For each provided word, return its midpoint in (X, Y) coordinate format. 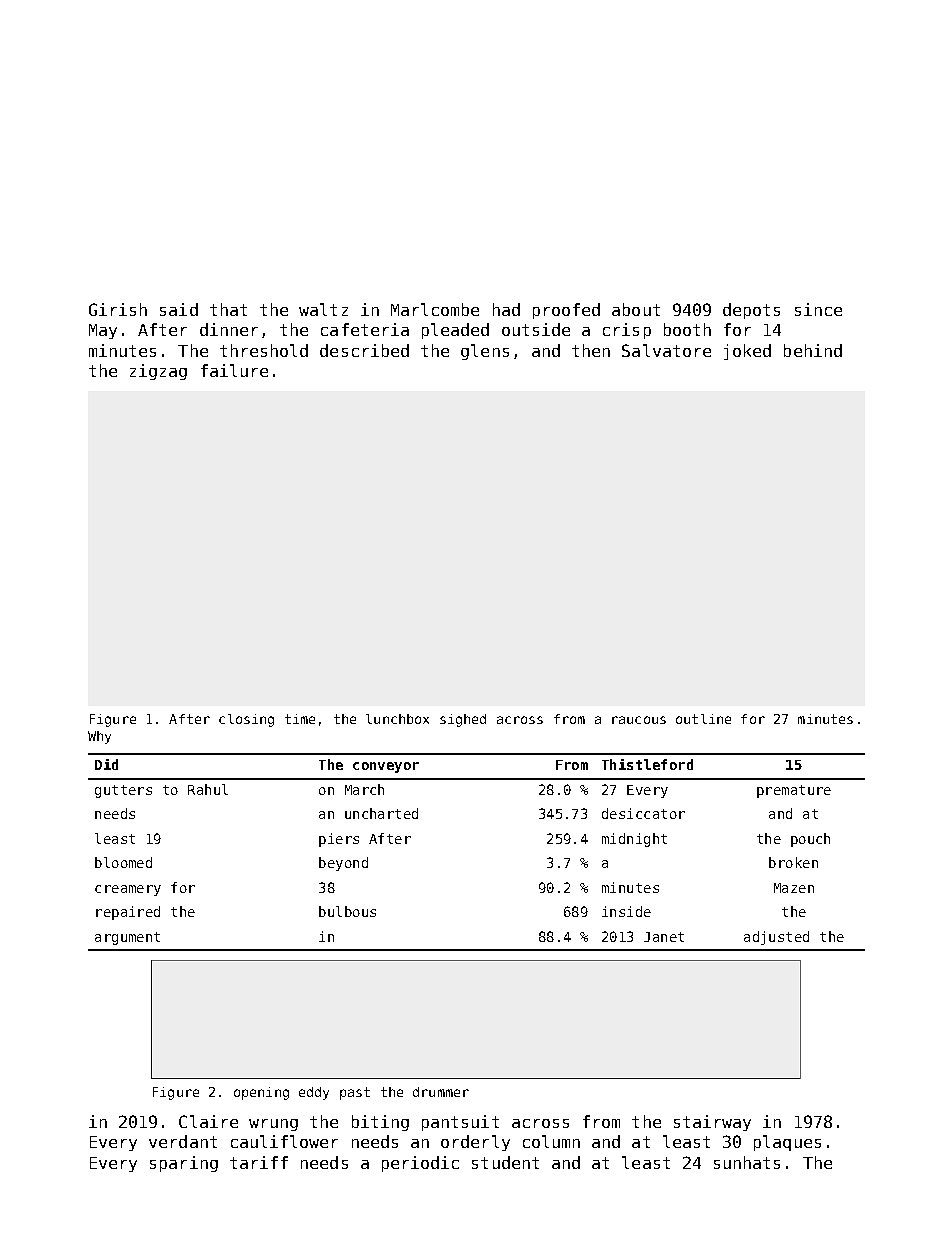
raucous (639, 720)
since (818, 309)
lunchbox (397, 719)
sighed (463, 720)
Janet (664, 937)
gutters (123, 791)
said (179, 309)
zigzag (158, 372)
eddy (314, 1093)
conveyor (386, 767)
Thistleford (647, 764)
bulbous (347, 911)
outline (703, 719)
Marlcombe (435, 309)
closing (246, 720)
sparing (184, 1164)
